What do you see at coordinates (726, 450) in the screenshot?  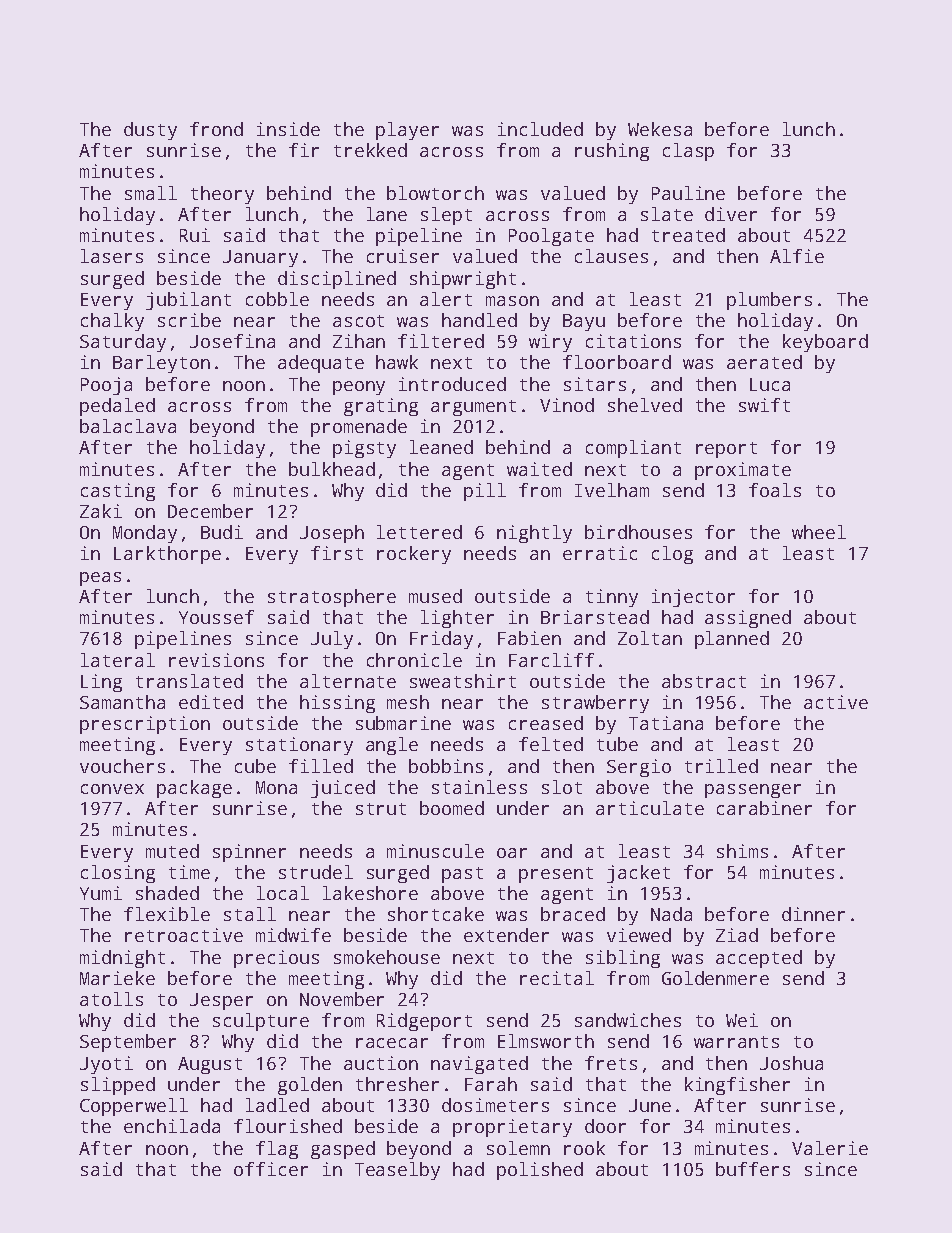 I see `report` at bounding box center [726, 450].
